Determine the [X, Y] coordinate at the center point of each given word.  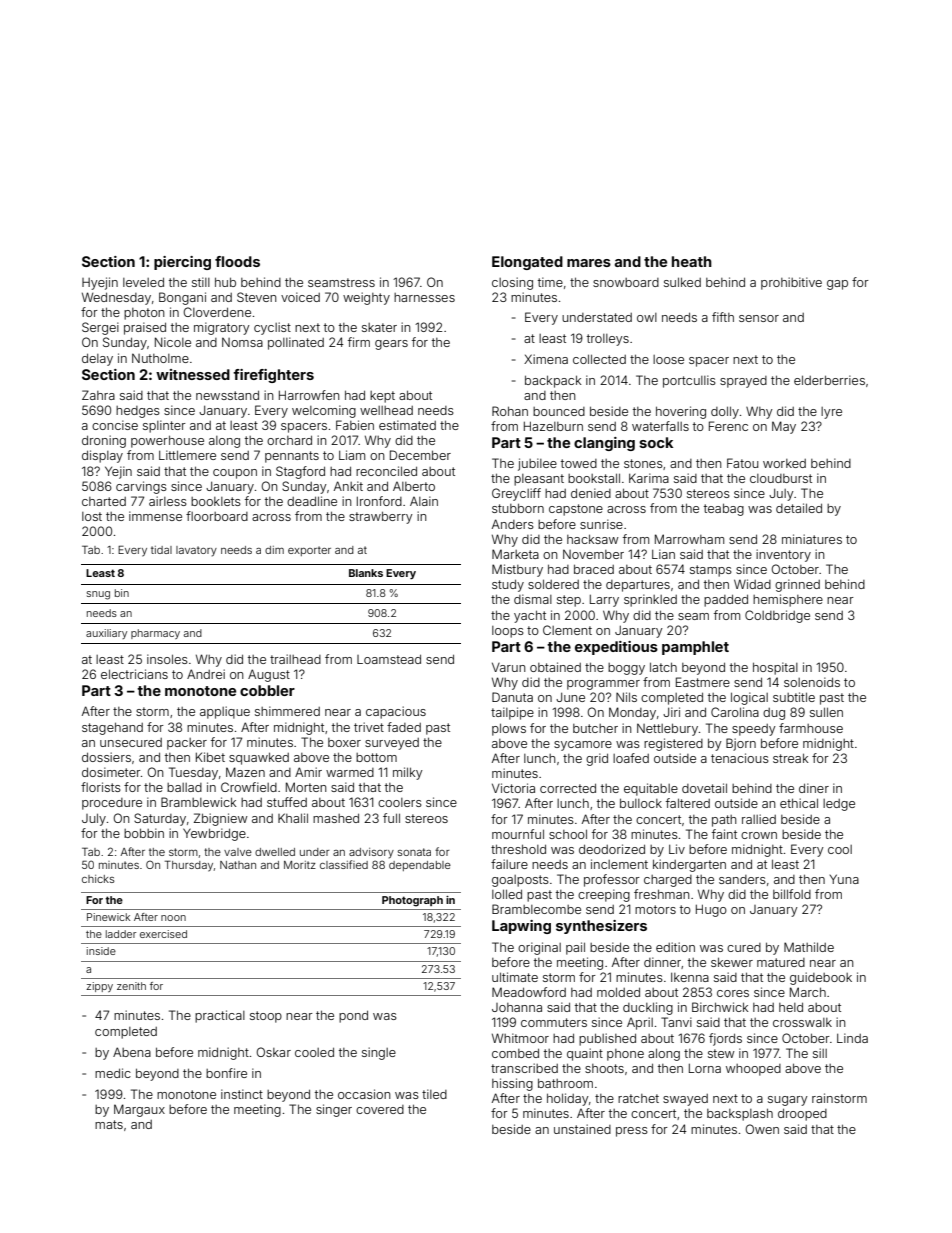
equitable [651, 789]
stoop [266, 1017]
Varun [509, 667]
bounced [559, 411]
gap [837, 285]
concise [115, 425]
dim [274, 550]
